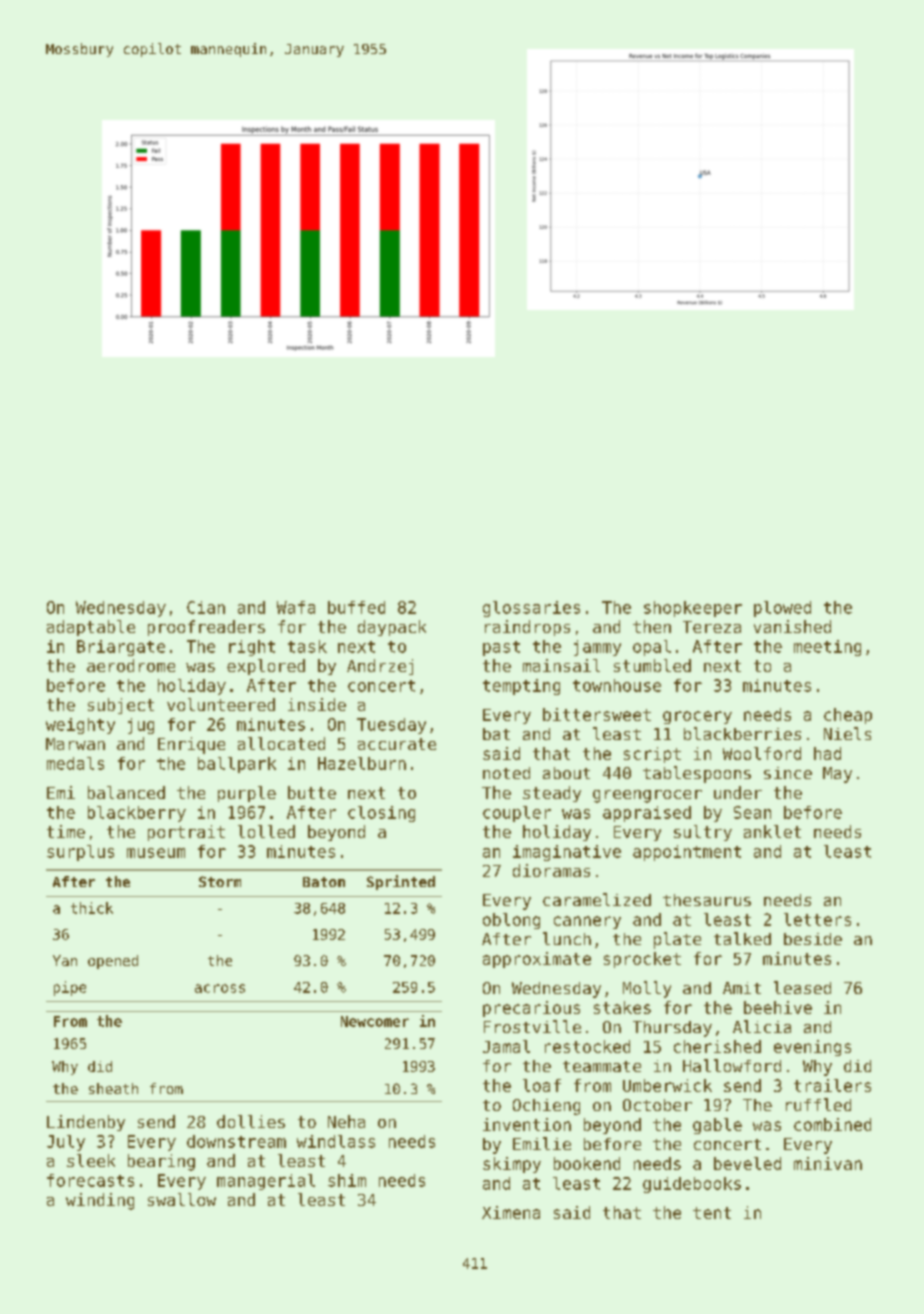  I want to click on evenings, so click(812, 1048).
